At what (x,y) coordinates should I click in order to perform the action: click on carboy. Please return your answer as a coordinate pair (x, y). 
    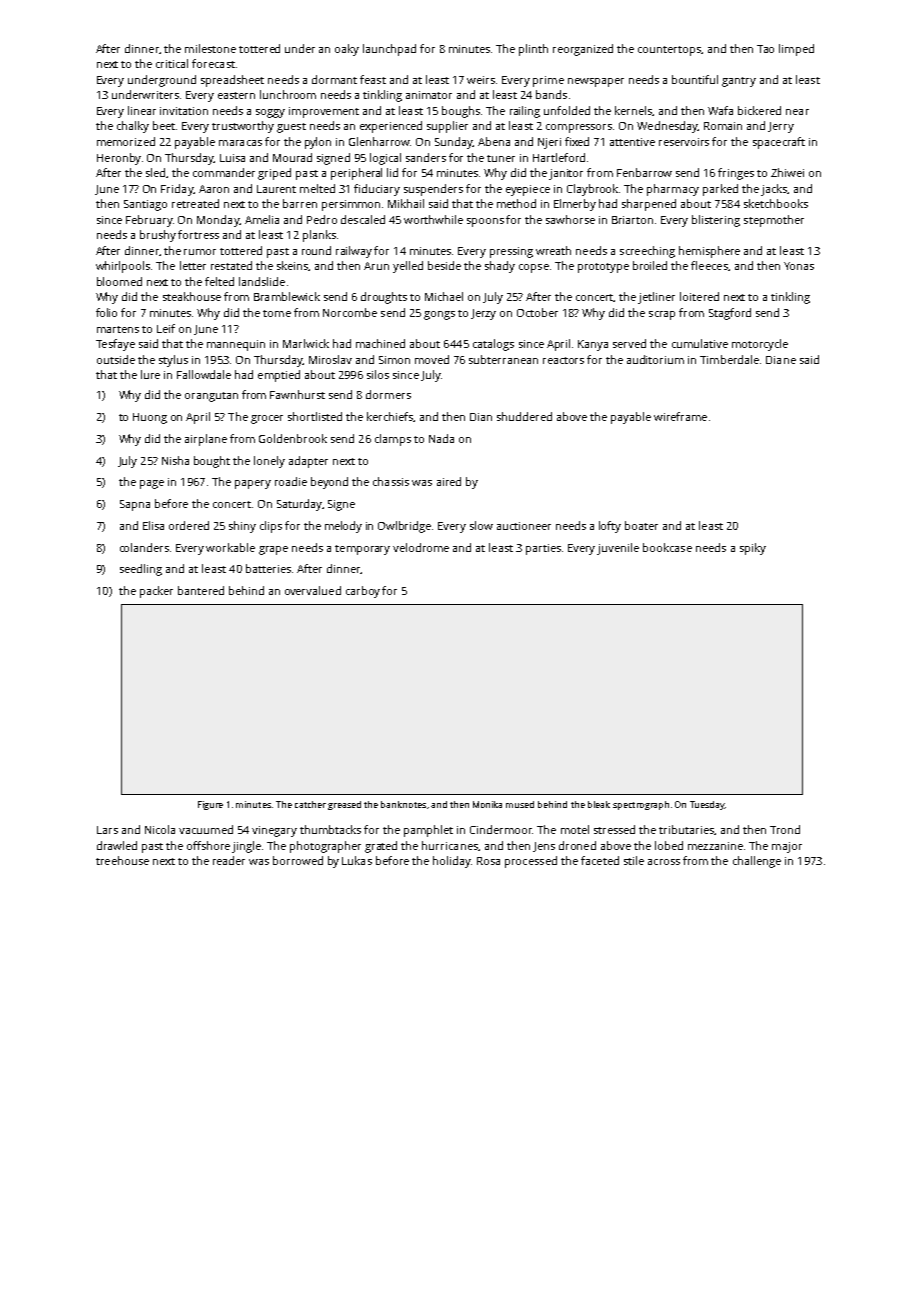
    Looking at the image, I should click on (363, 592).
